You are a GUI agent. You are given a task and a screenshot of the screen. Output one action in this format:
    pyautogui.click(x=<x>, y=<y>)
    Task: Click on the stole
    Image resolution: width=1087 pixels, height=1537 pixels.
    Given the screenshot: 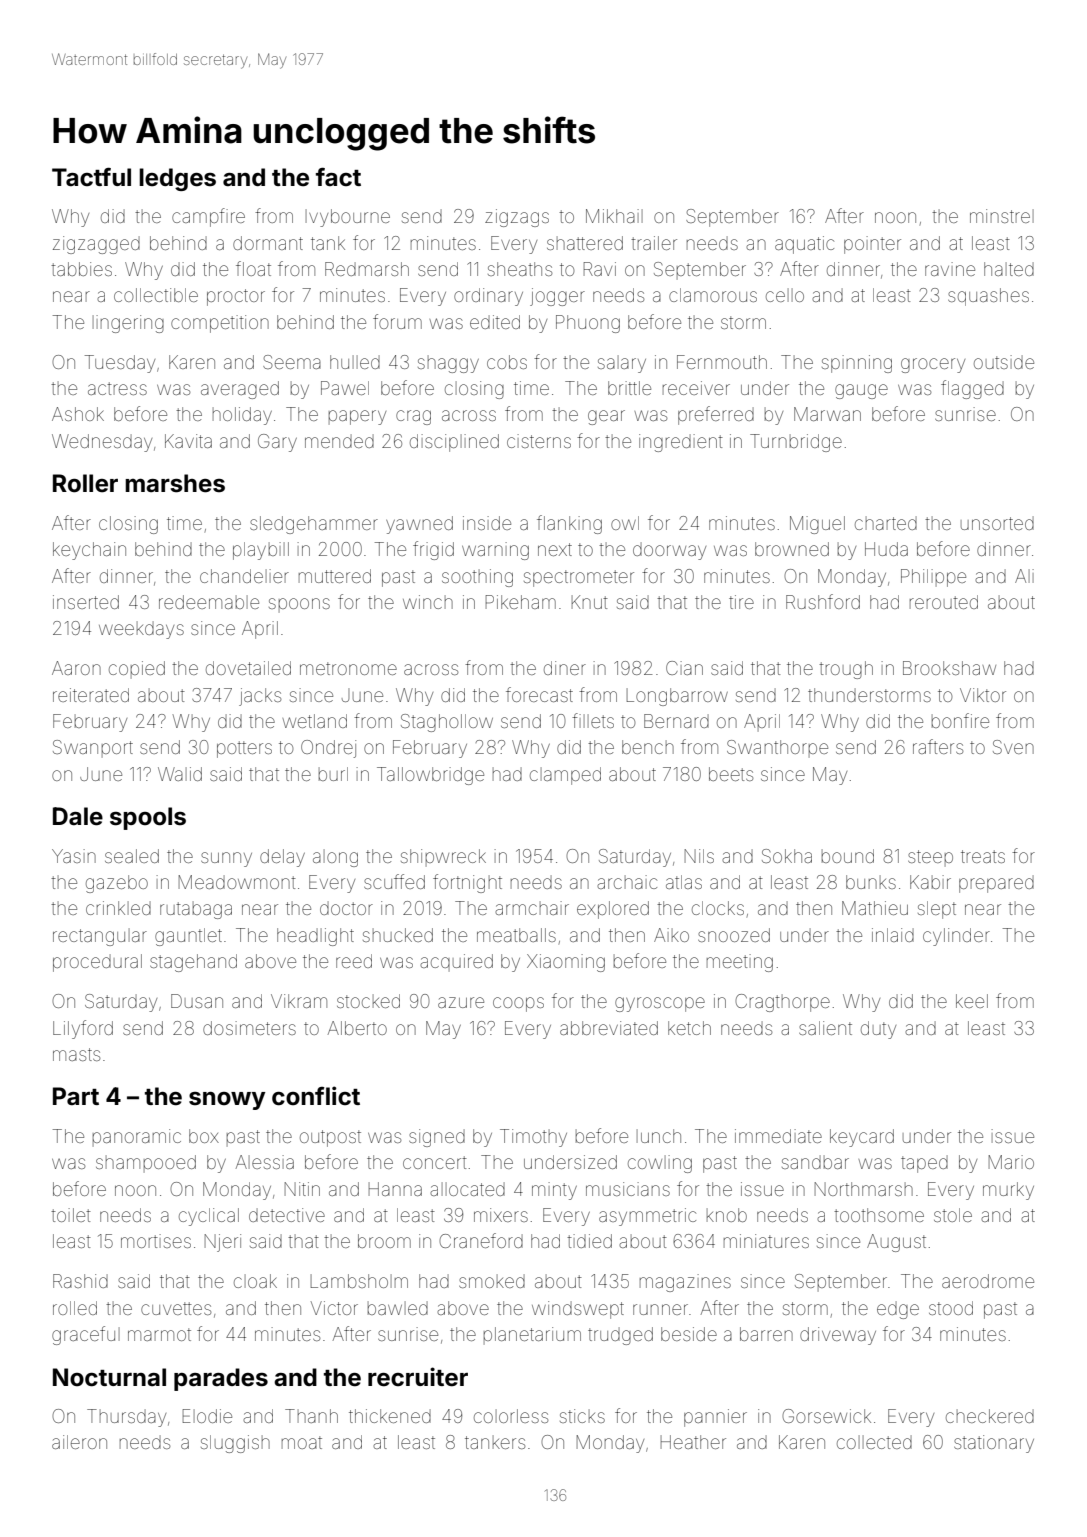 What is the action you would take?
    pyautogui.click(x=953, y=1215)
